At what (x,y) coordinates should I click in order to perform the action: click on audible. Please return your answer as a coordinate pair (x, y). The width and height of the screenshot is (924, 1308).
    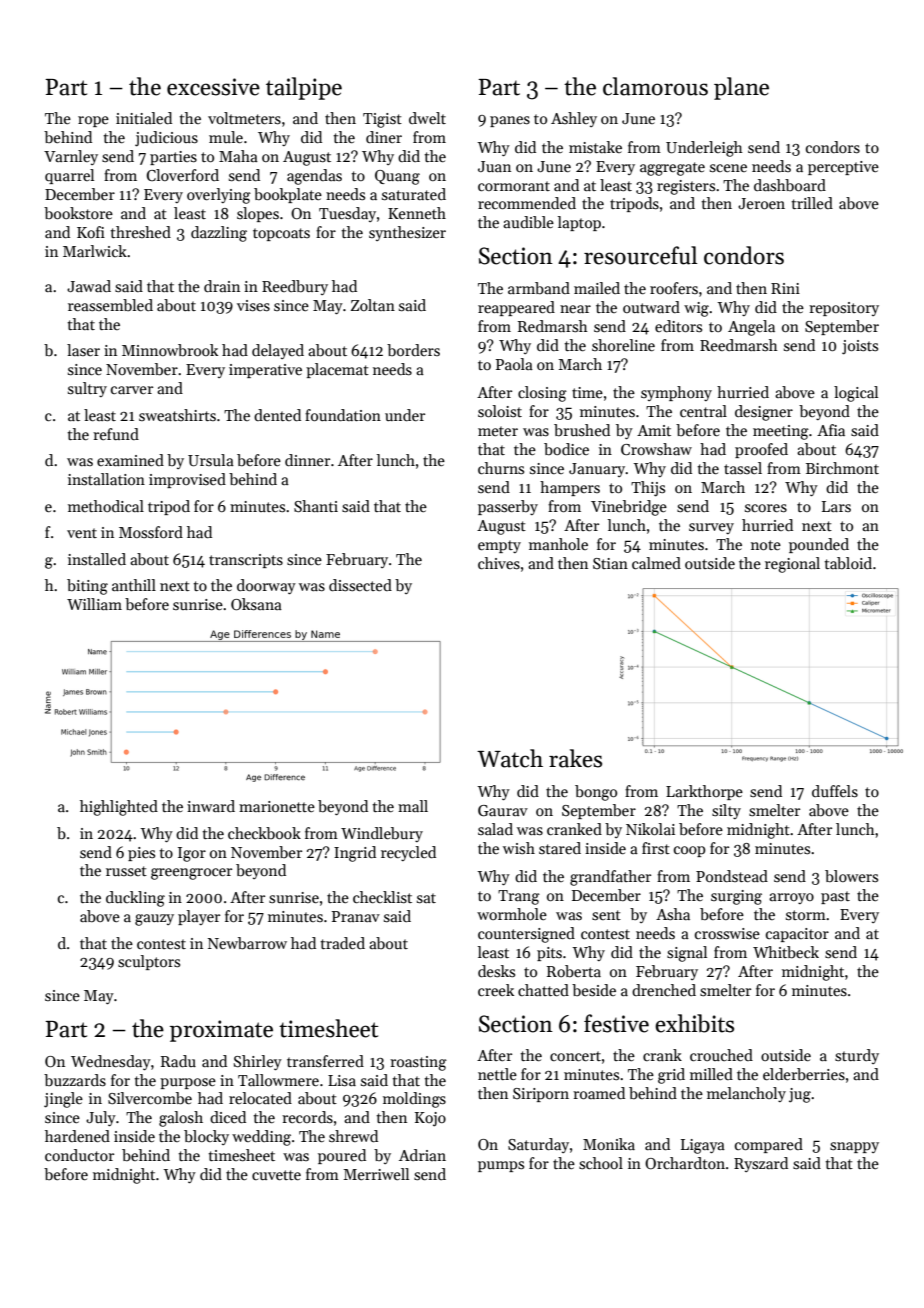
    Looking at the image, I should click on (528, 222).
